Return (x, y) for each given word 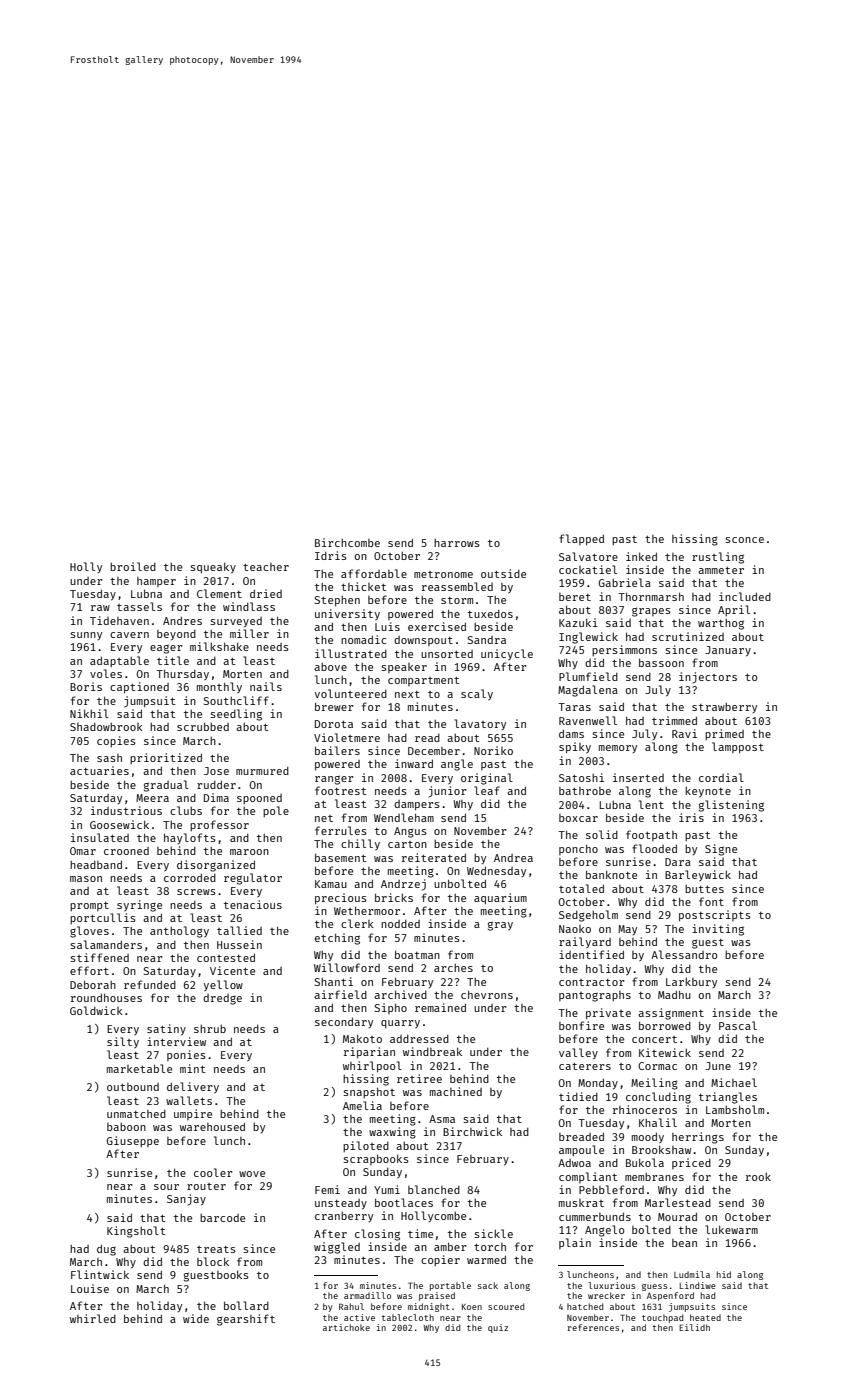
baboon (126, 1127)
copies (116, 741)
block (213, 1261)
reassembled (457, 586)
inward (414, 763)
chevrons (487, 995)
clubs (186, 810)
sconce (744, 540)
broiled (133, 566)
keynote (708, 791)
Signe (721, 850)
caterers (585, 1066)
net (324, 818)
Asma (442, 1119)
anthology (179, 932)
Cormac (657, 1066)
